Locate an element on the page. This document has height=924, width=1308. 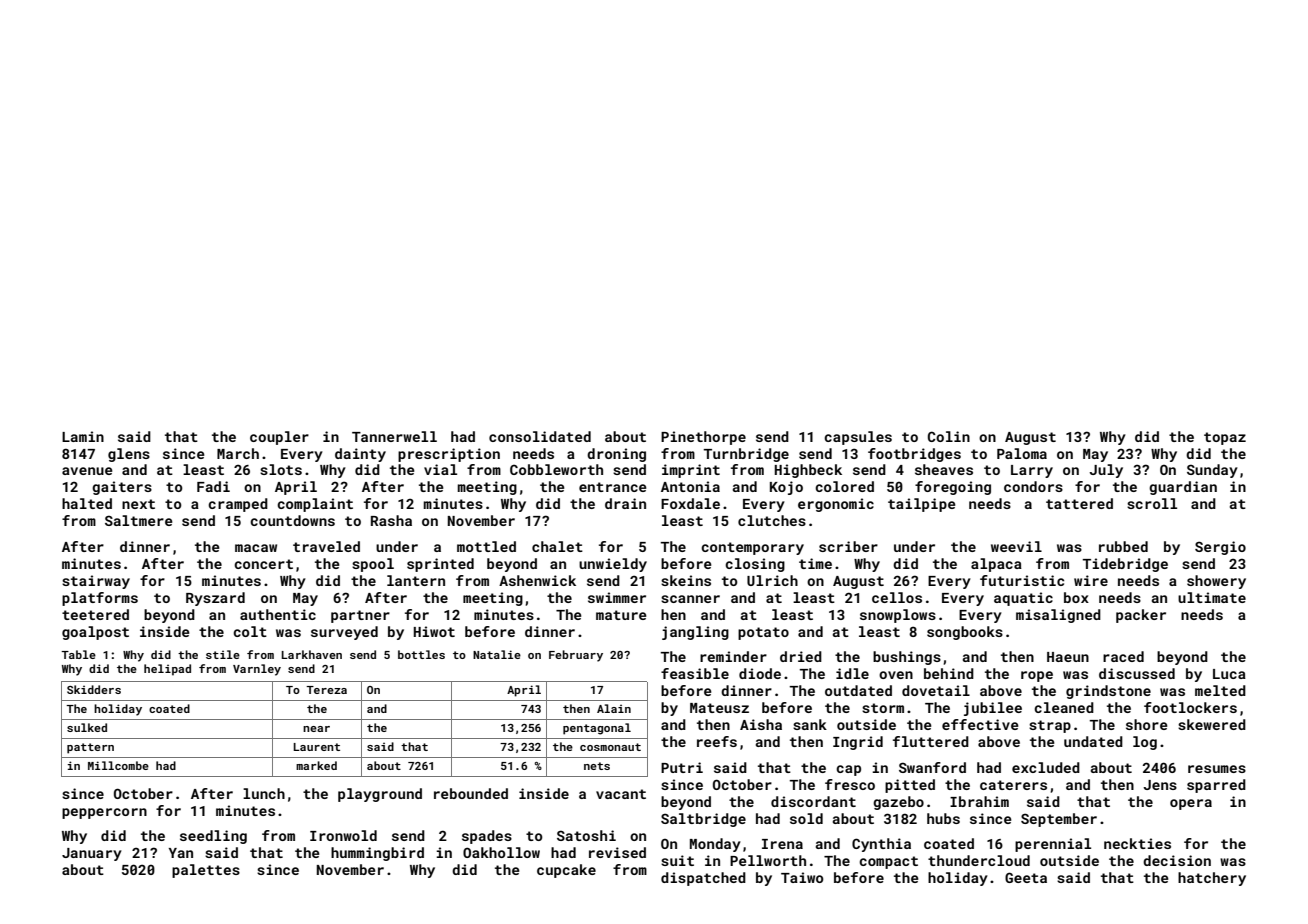
chalet is located at coordinates (557, 546).
